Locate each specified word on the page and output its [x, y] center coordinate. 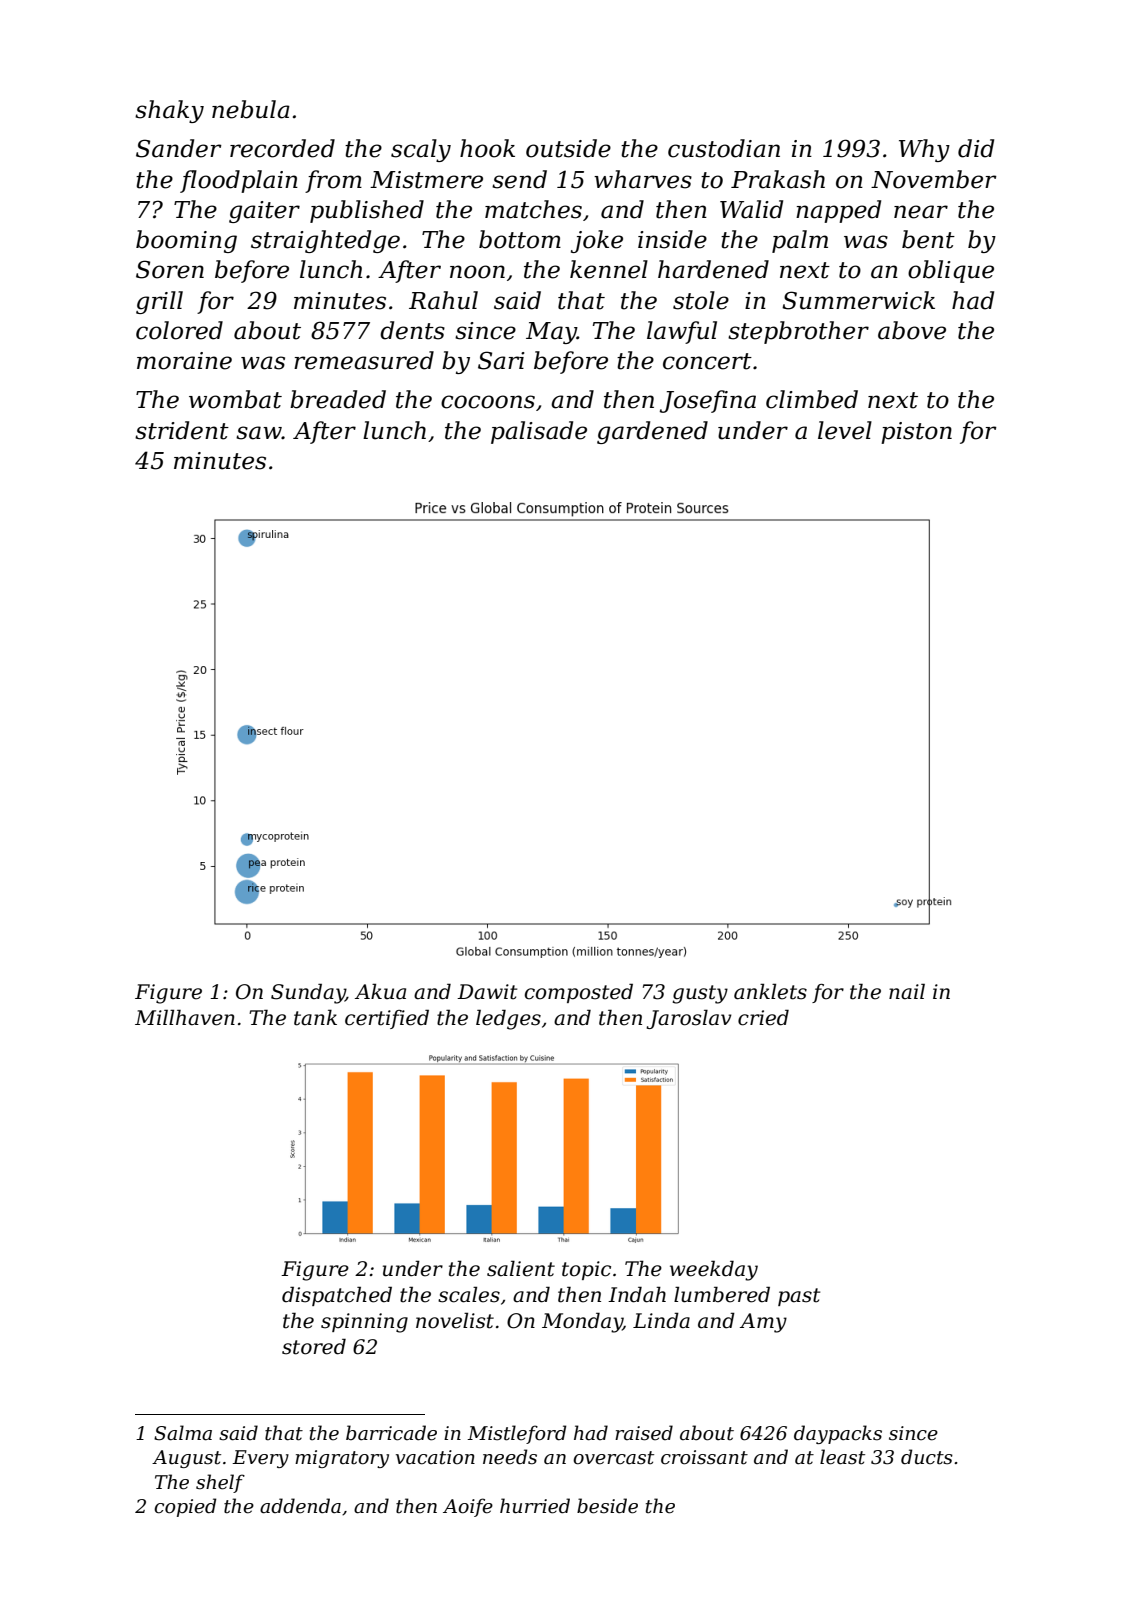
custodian [724, 148]
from [333, 181]
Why [924, 150]
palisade [539, 432]
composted [579, 993]
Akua [380, 991]
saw [259, 433]
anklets [770, 991]
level [845, 430]
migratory [342, 1459]
